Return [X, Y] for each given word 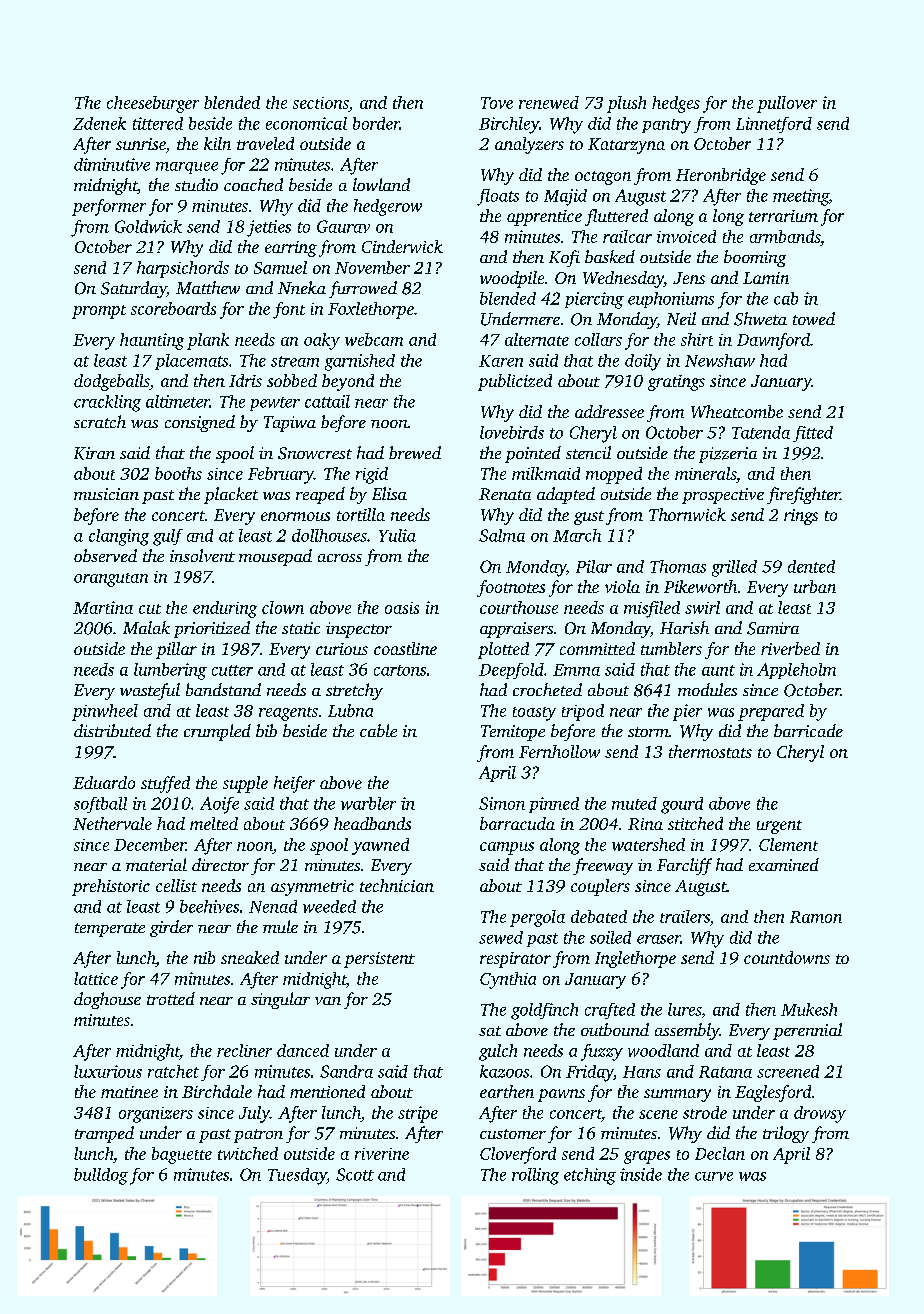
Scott [355, 1174]
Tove [497, 103]
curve [714, 1176]
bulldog [101, 1176]
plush [626, 104]
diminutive [112, 164]
